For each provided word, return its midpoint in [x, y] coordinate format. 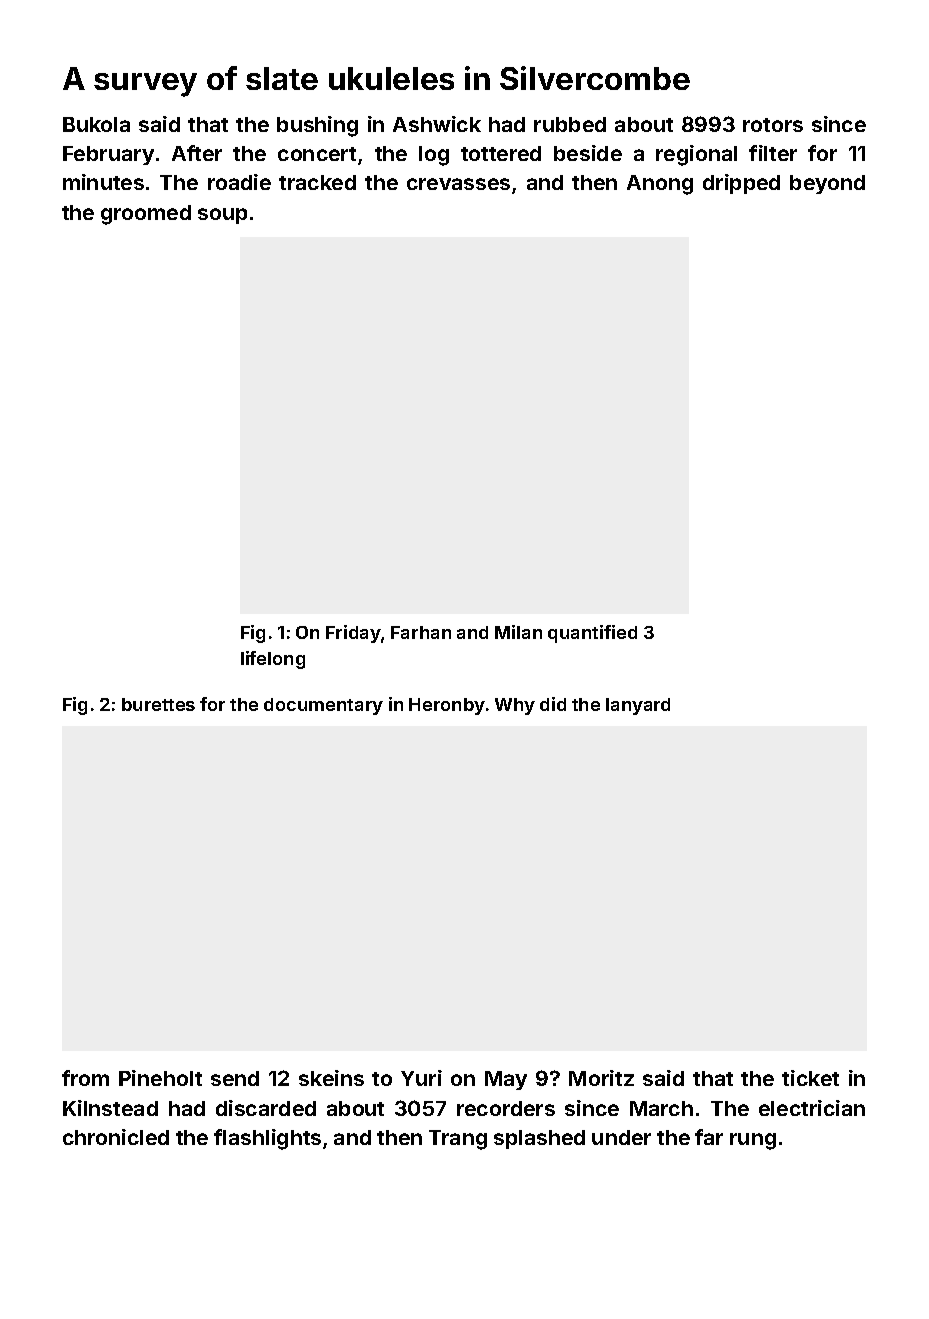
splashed [539, 1139]
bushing [317, 126]
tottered [501, 153]
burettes [158, 704]
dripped [741, 184]
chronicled [116, 1137]
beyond [827, 184]
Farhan [421, 632]
